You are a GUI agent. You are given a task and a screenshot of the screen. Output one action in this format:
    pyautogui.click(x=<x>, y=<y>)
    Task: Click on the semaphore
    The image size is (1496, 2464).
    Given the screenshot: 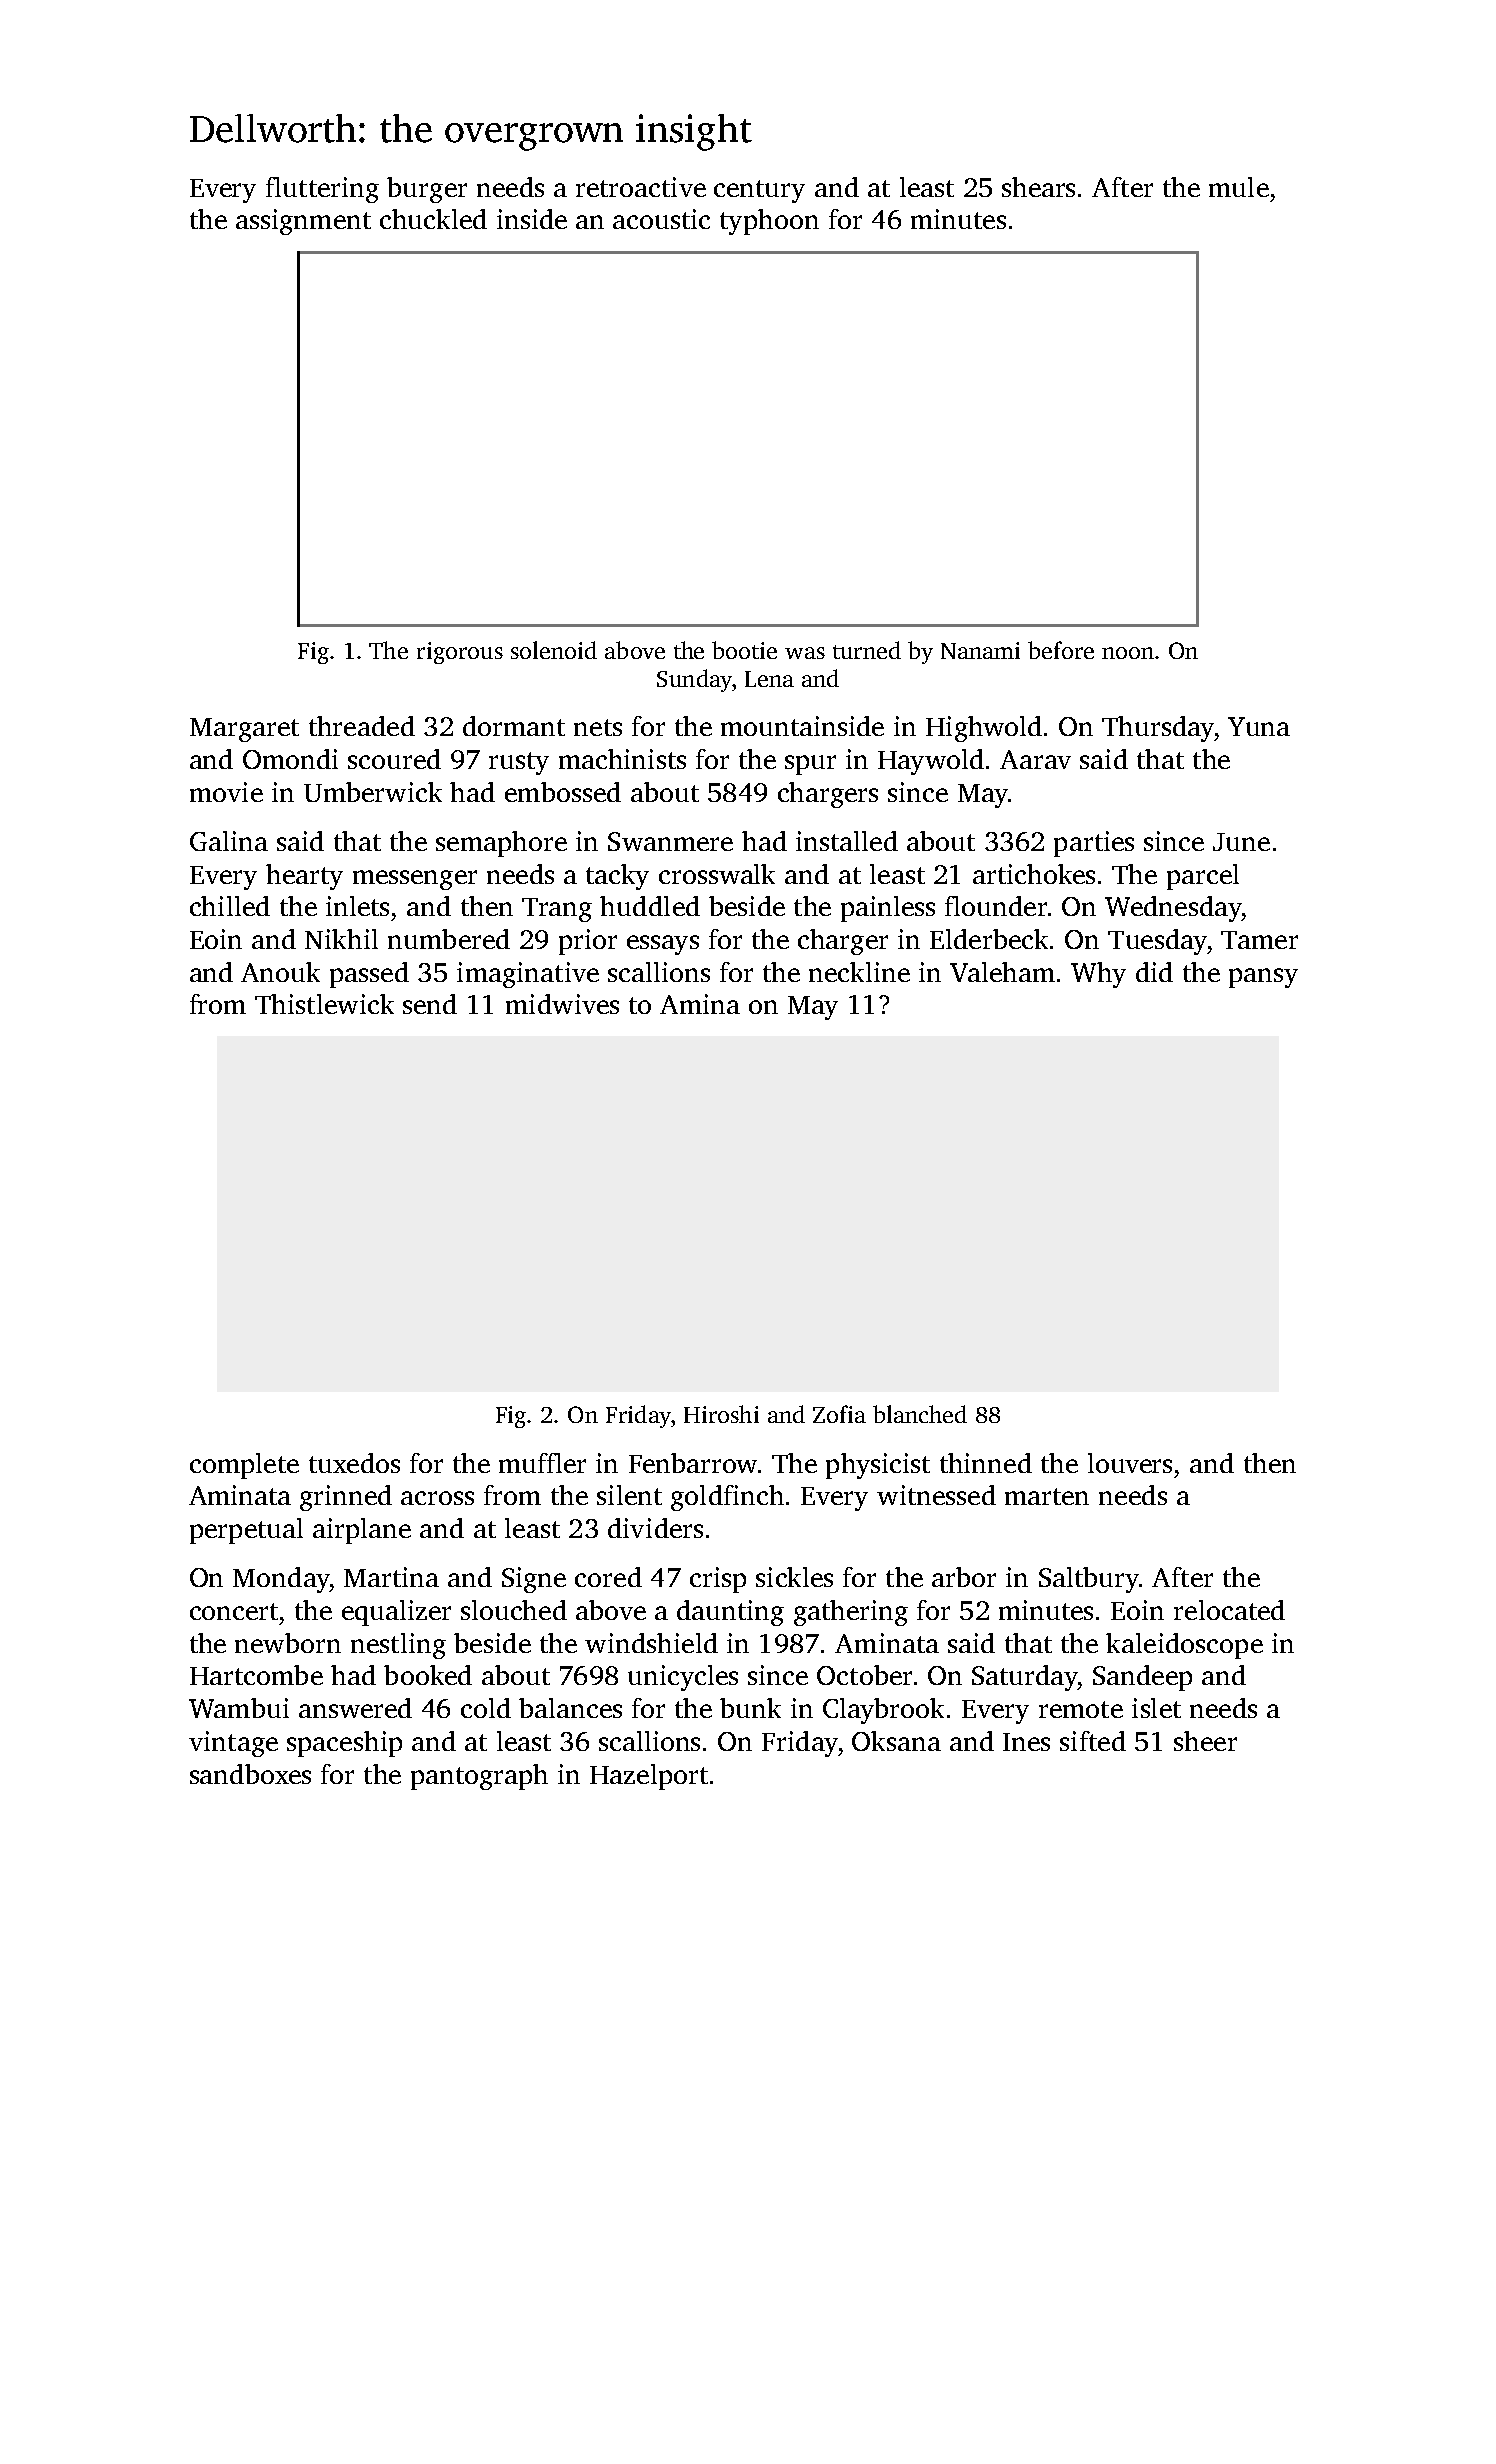 What is the action you would take?
    pyautogui.click(x=501, y=844)
